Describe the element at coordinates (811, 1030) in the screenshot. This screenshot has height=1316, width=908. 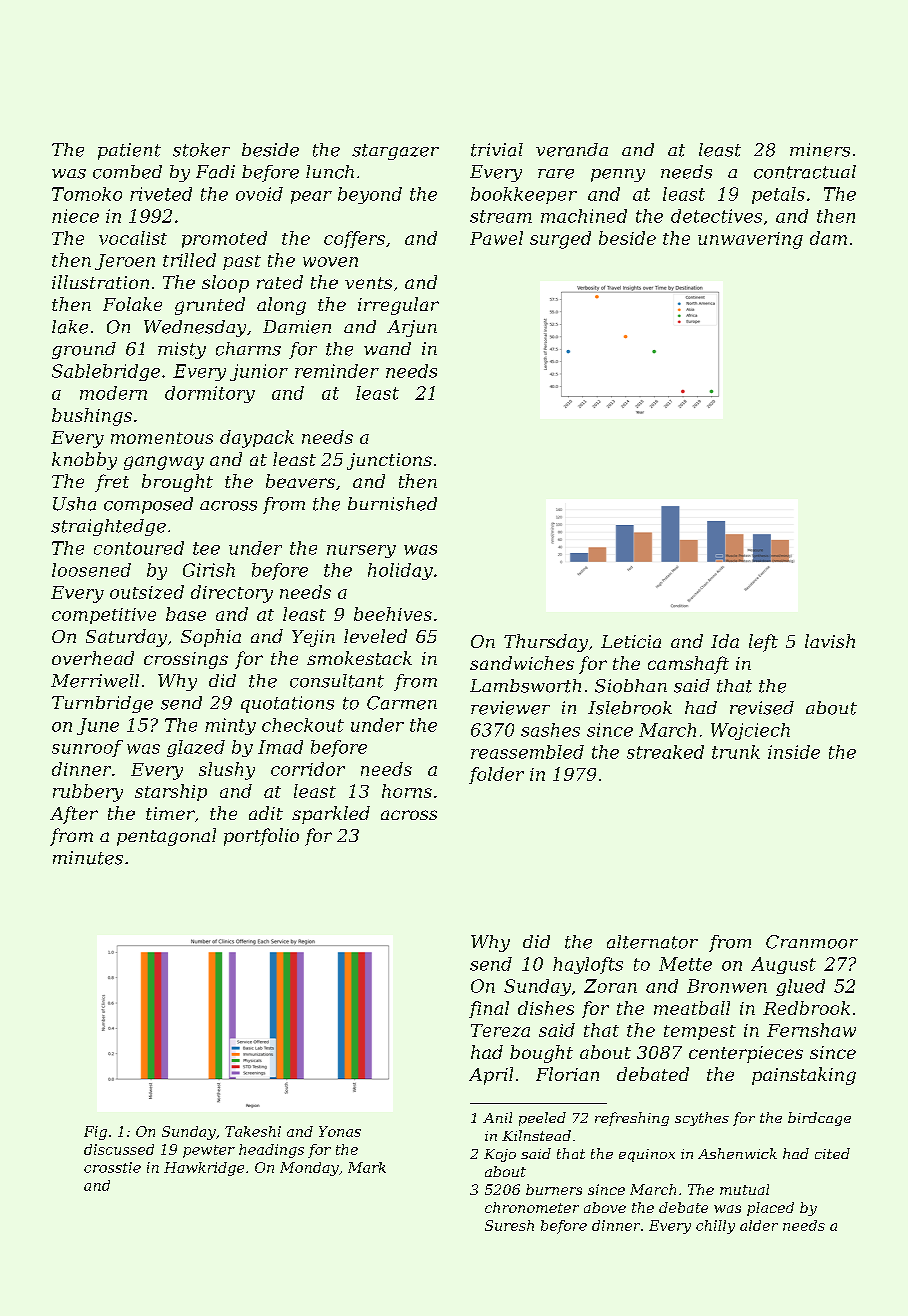
I see `Fernshaw` at that location.
